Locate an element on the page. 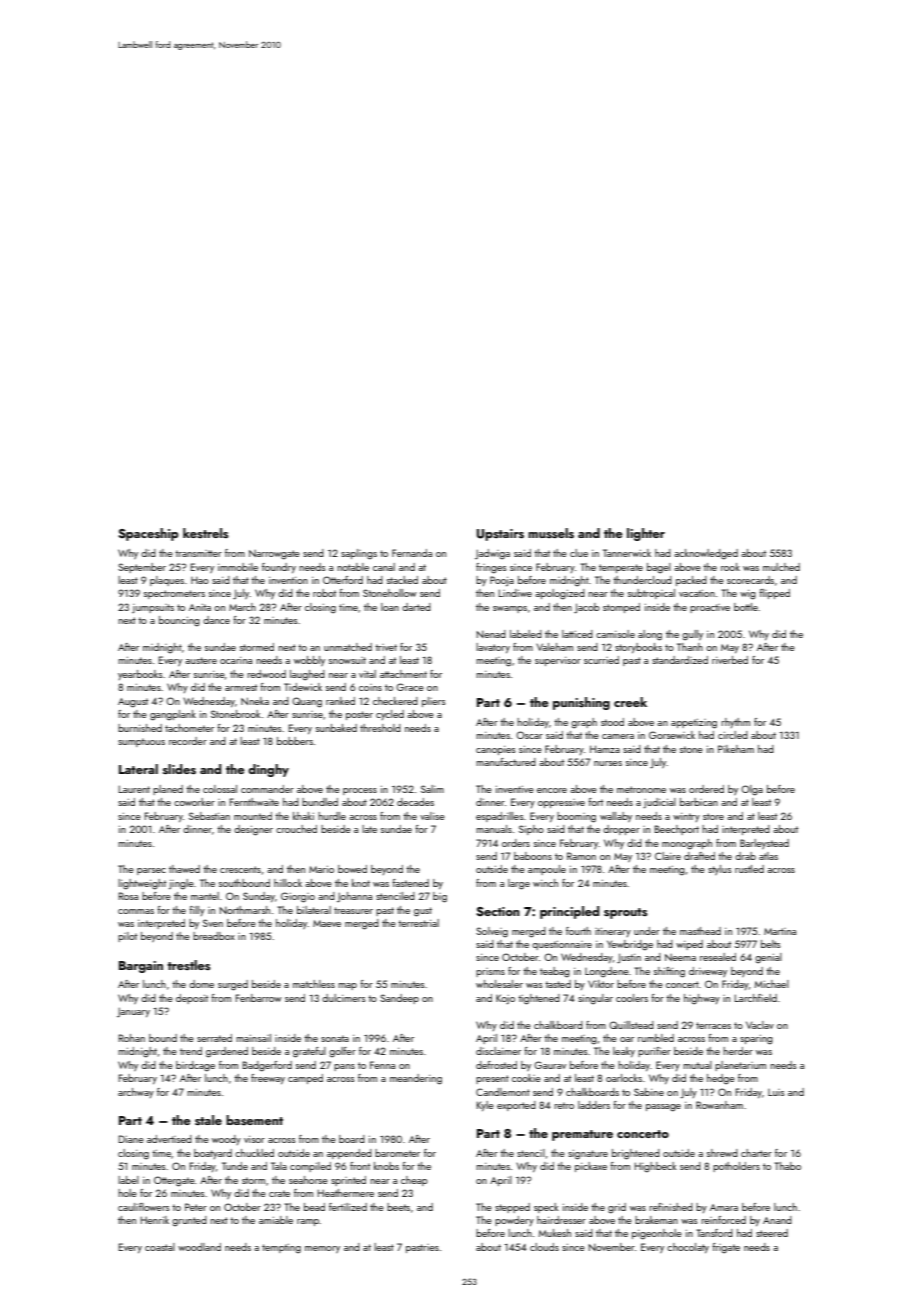 This page has width=924, height=1308. Fenbarrow is located at coordinates (259, 998).
